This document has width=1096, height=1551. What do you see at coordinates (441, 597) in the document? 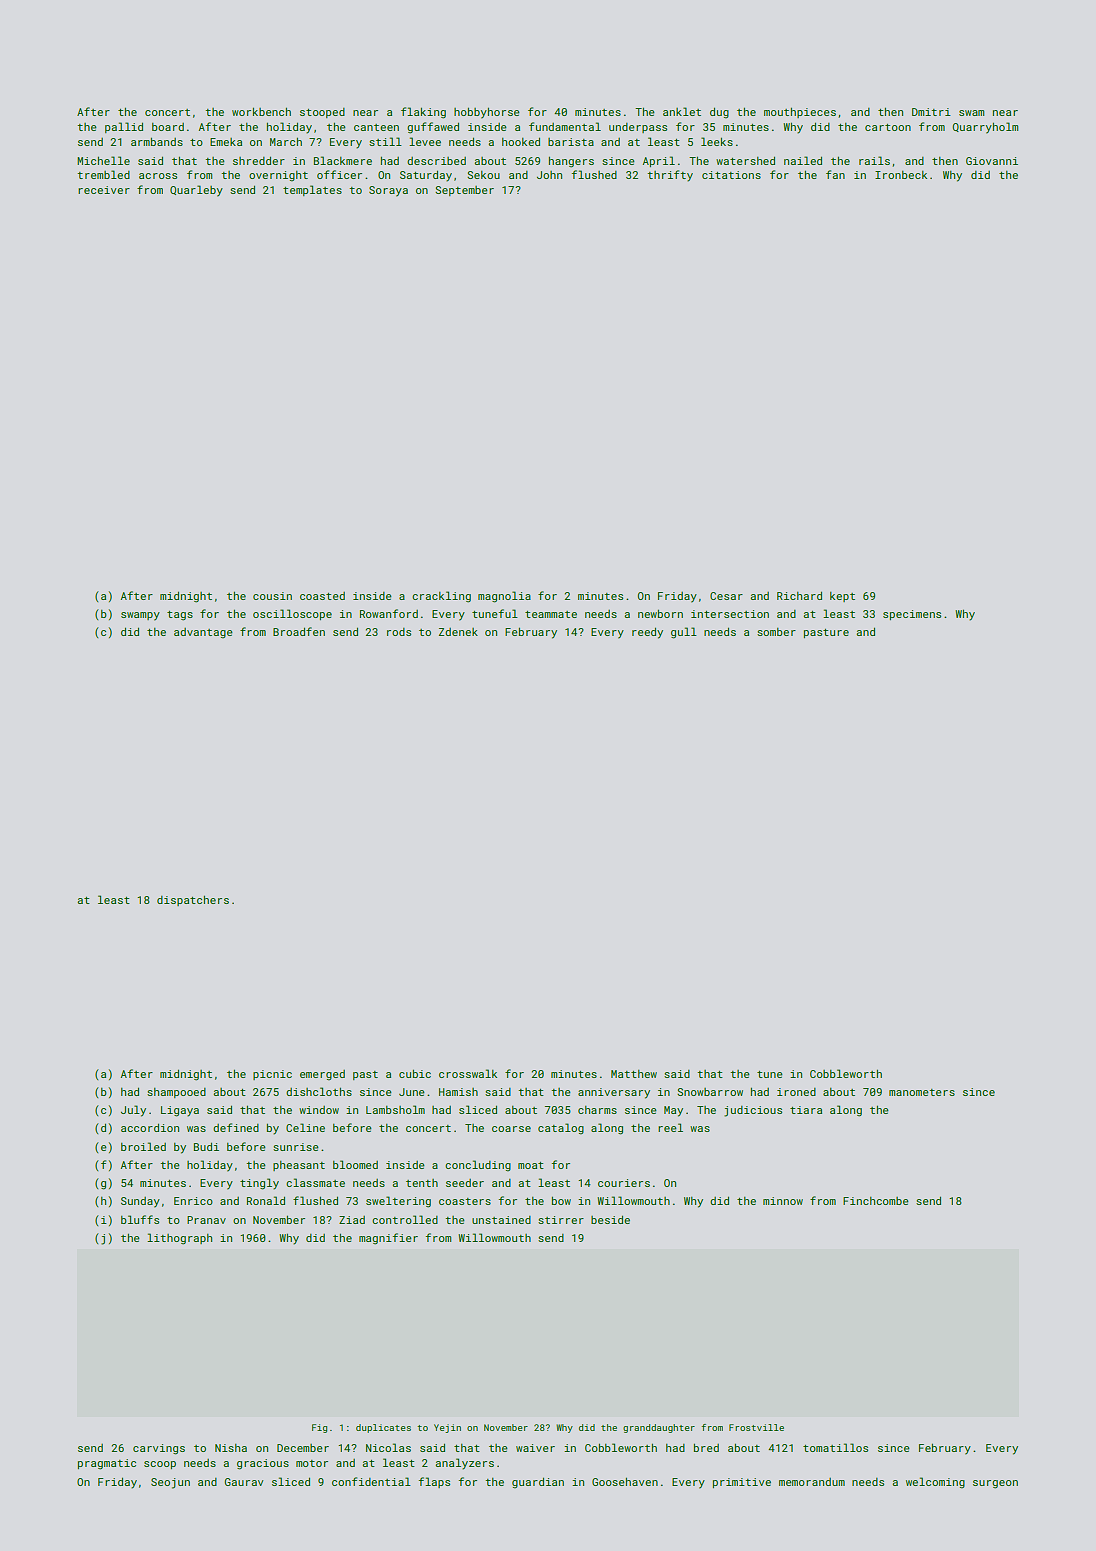
I see `crackling` at bounding box center [441, 597].
